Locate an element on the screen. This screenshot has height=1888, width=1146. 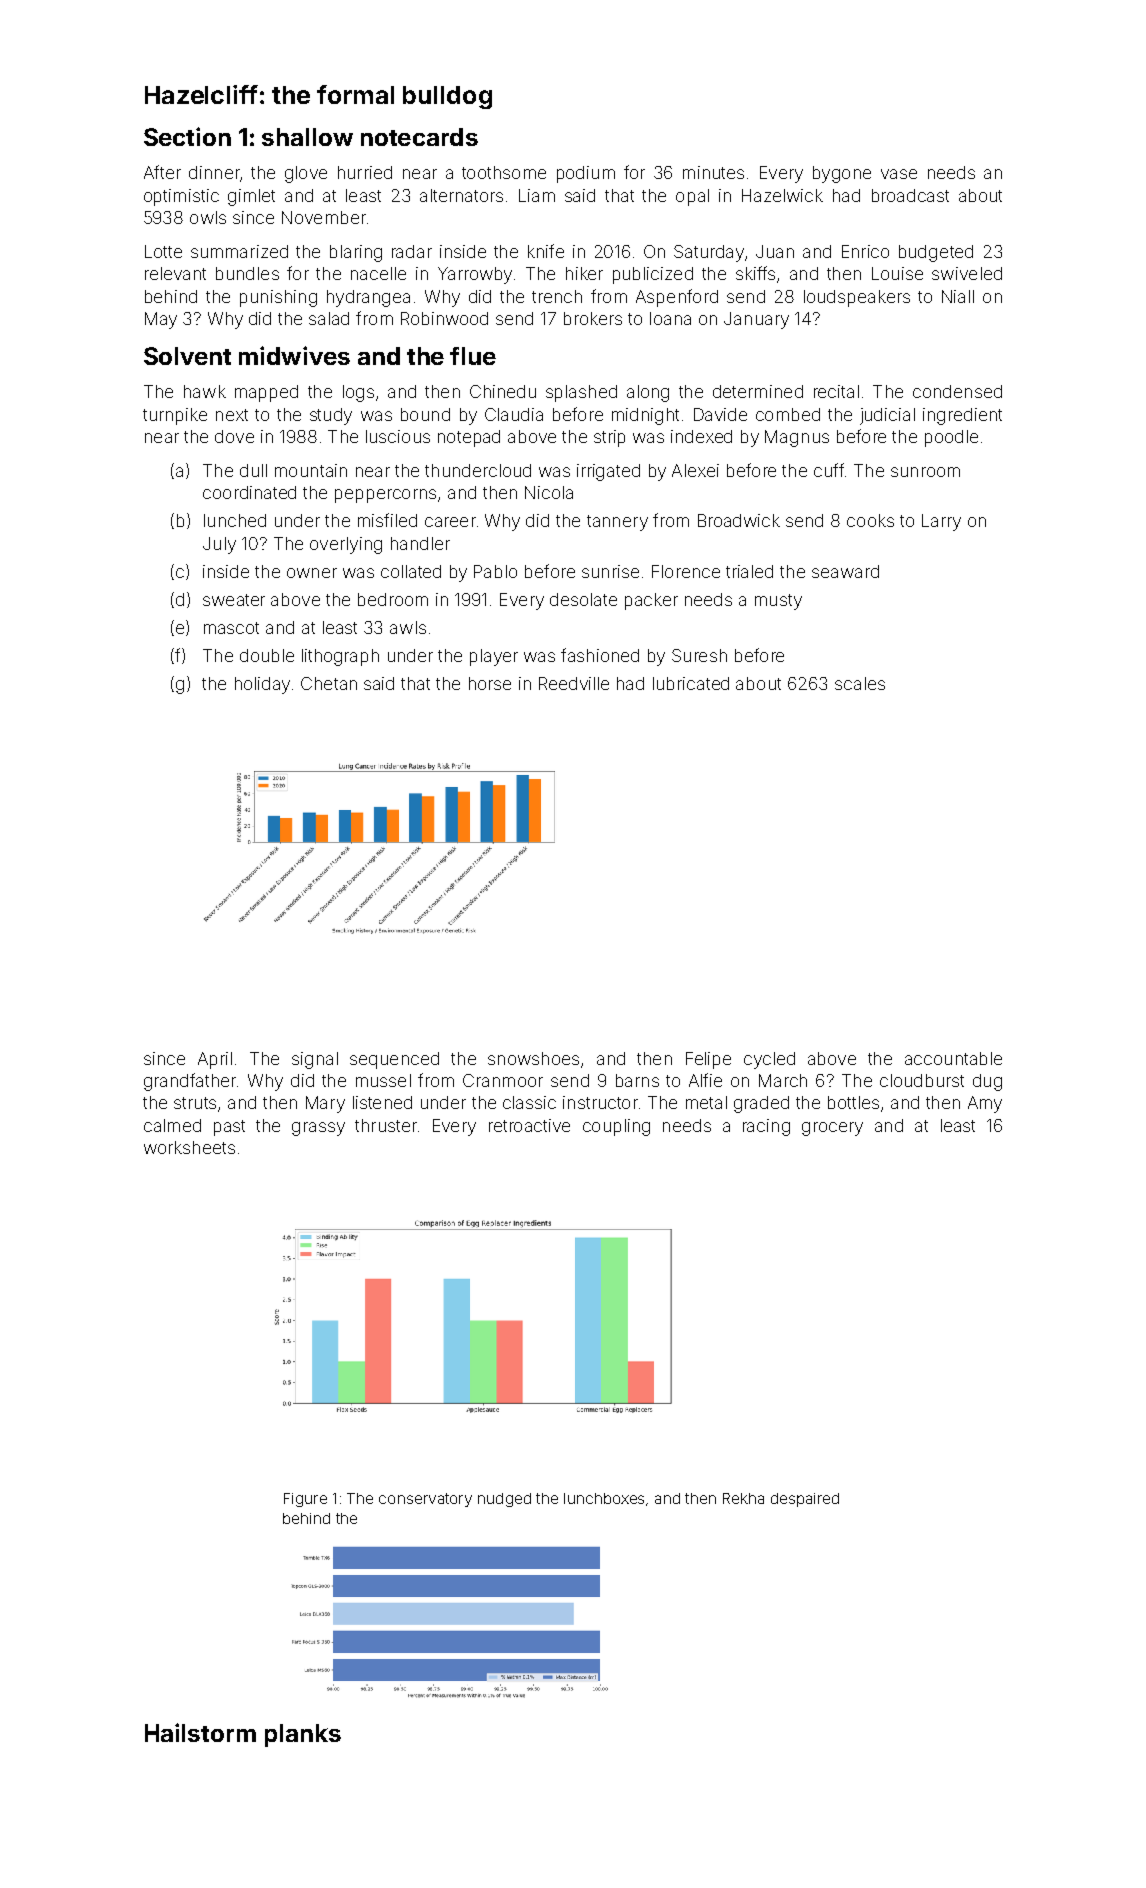
radar is located at coordinates (412, 251).
